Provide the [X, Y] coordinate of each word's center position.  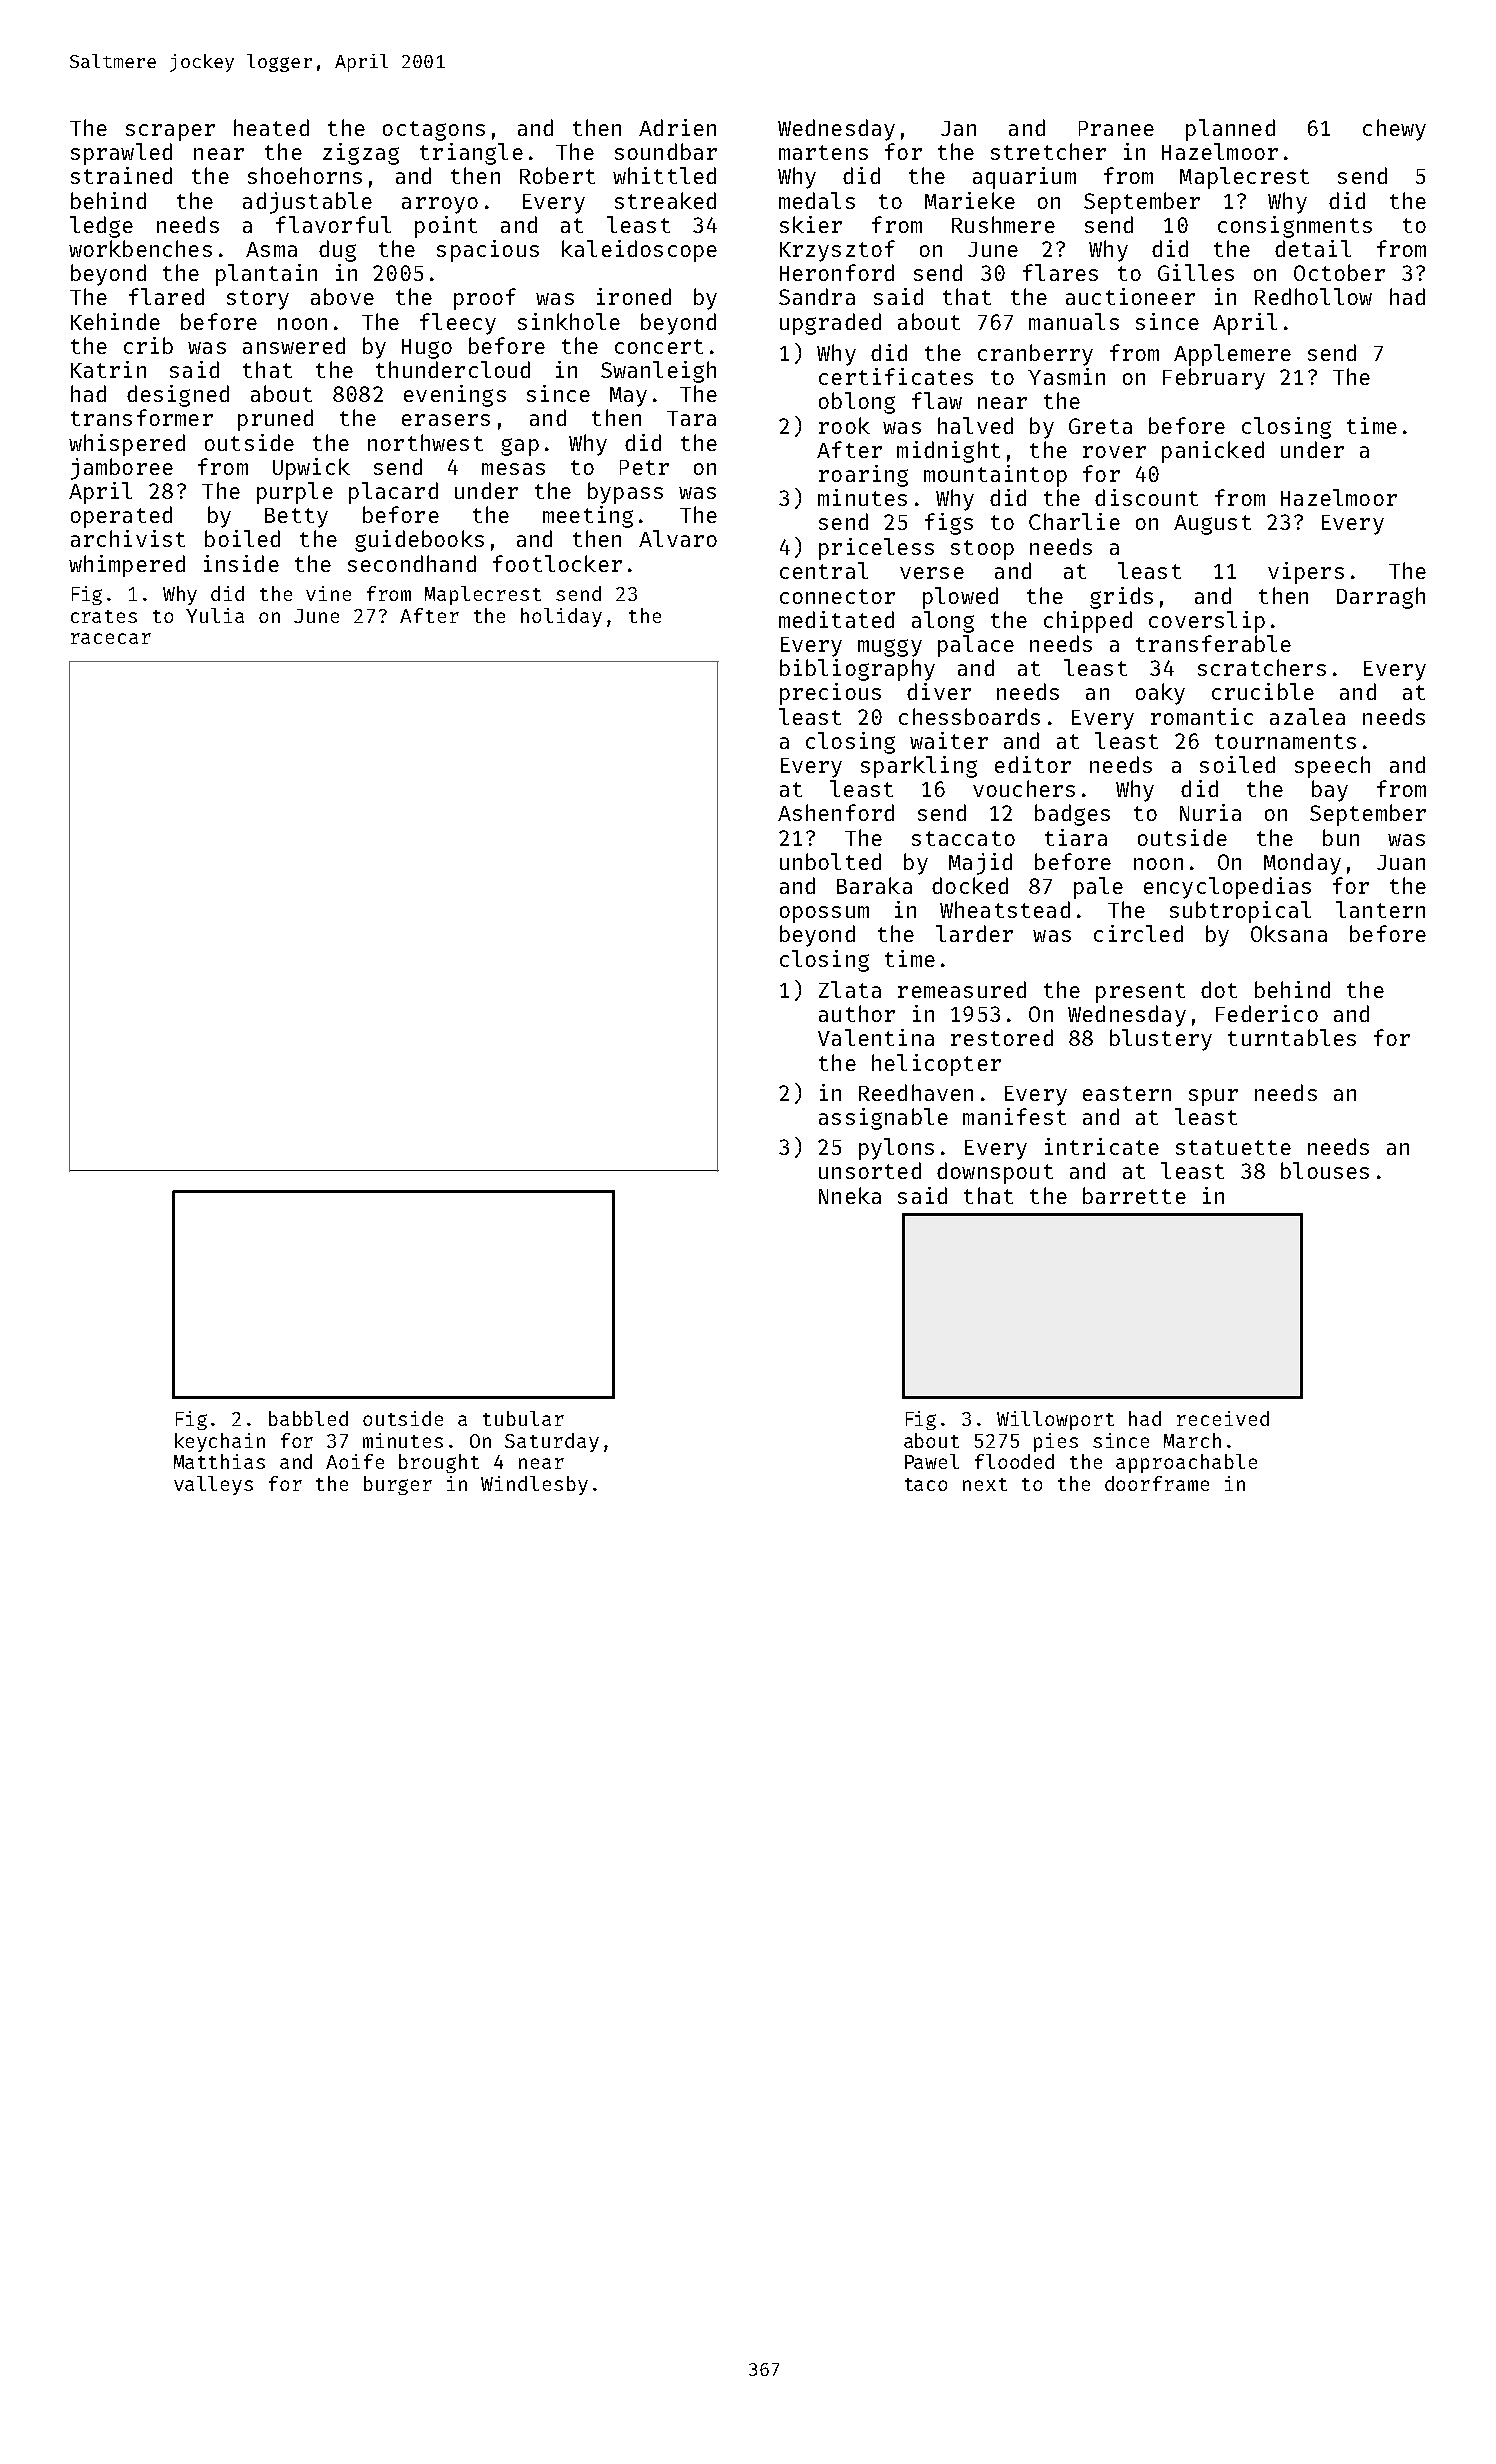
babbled [308, 1418]
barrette [1134, 1195]
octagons [434, 131]
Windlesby [534, 1485]
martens [823, 152]
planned [1230, 130]
